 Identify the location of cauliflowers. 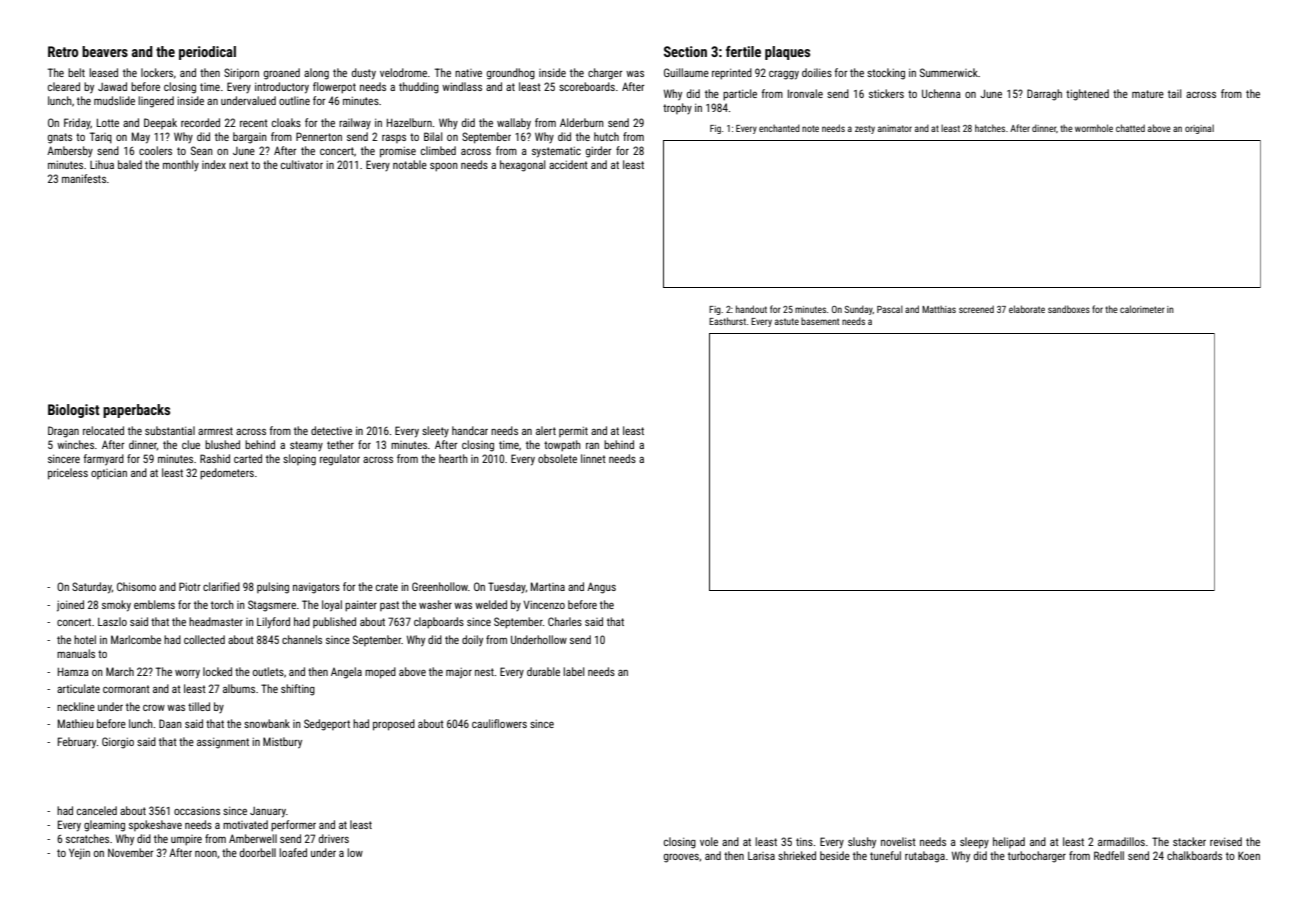
(499, 723).
